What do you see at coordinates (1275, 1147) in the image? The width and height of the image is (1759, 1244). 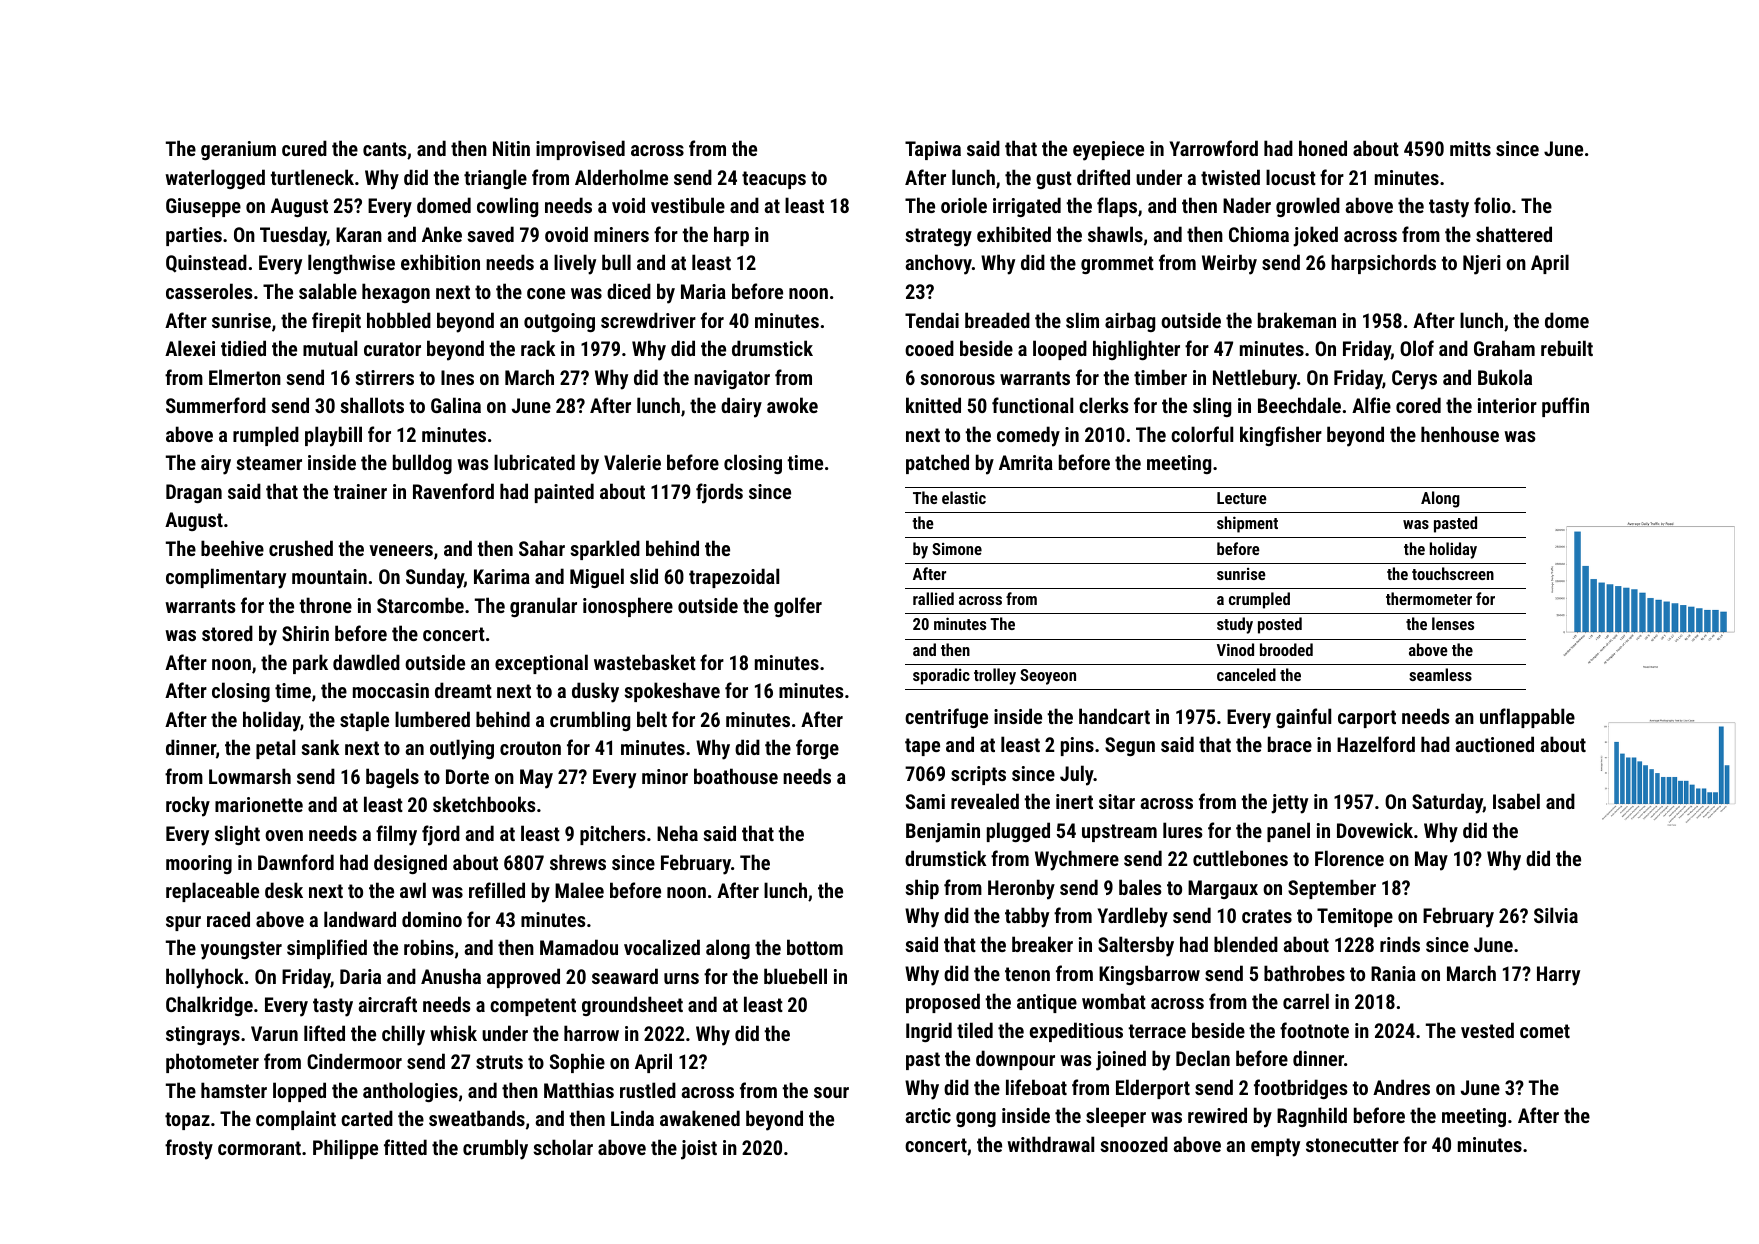 I see `empty` at bounding box center [1275, 1147].
